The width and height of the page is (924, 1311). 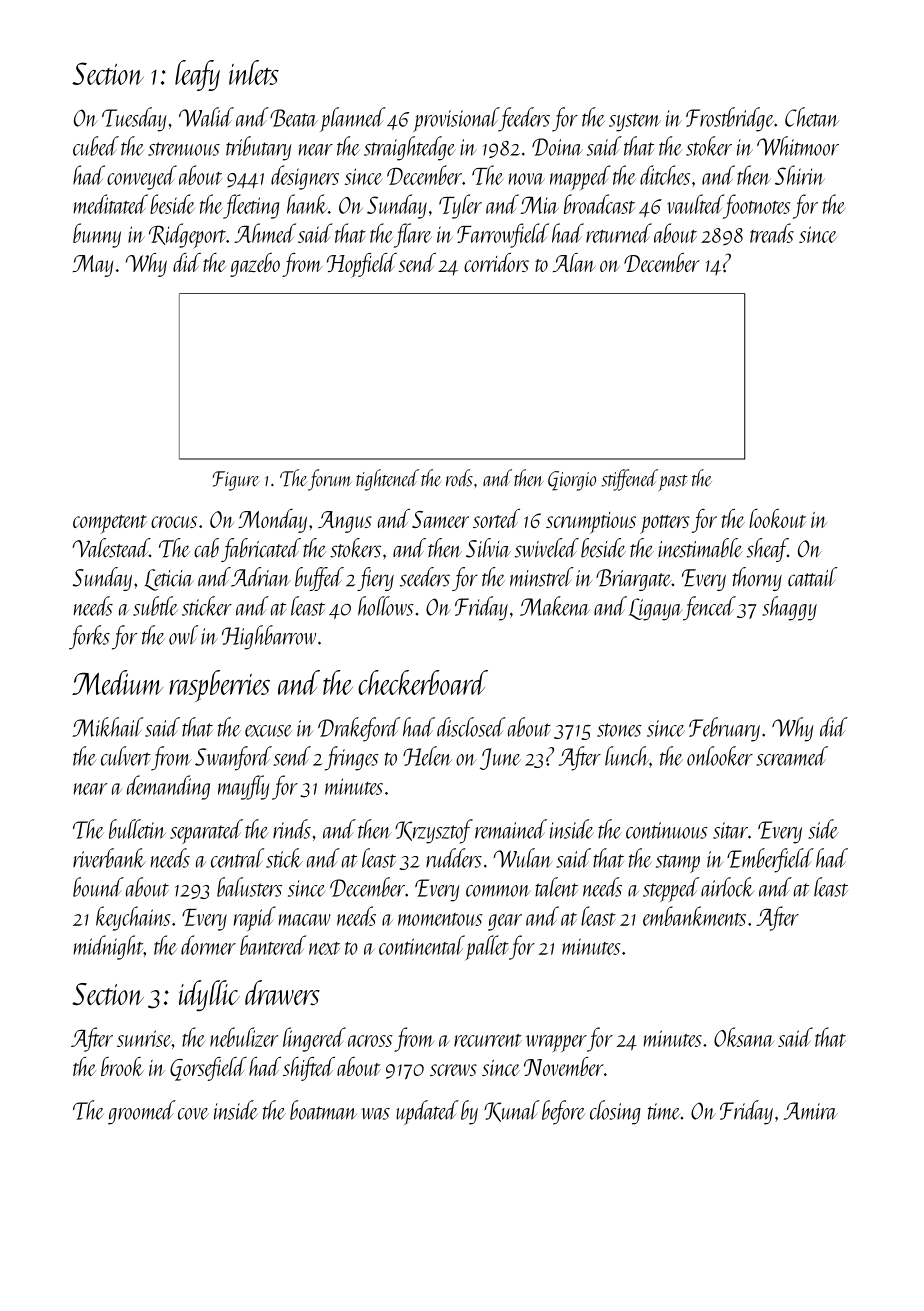 What do you see at coordinates (362, 265) in the page?
I see `Hopfield` at bounding box center [362, 265].
